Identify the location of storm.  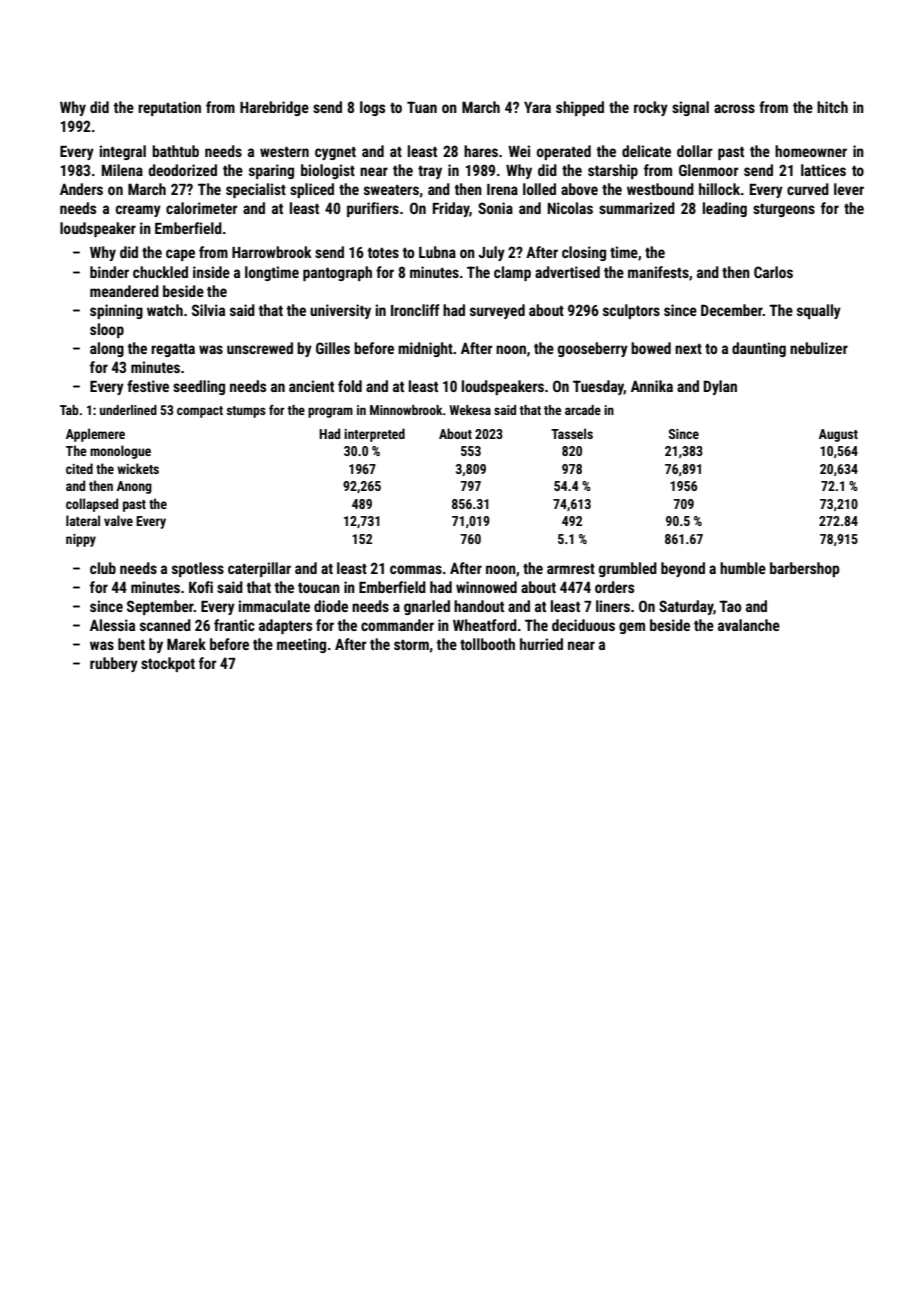
(411, 645).
